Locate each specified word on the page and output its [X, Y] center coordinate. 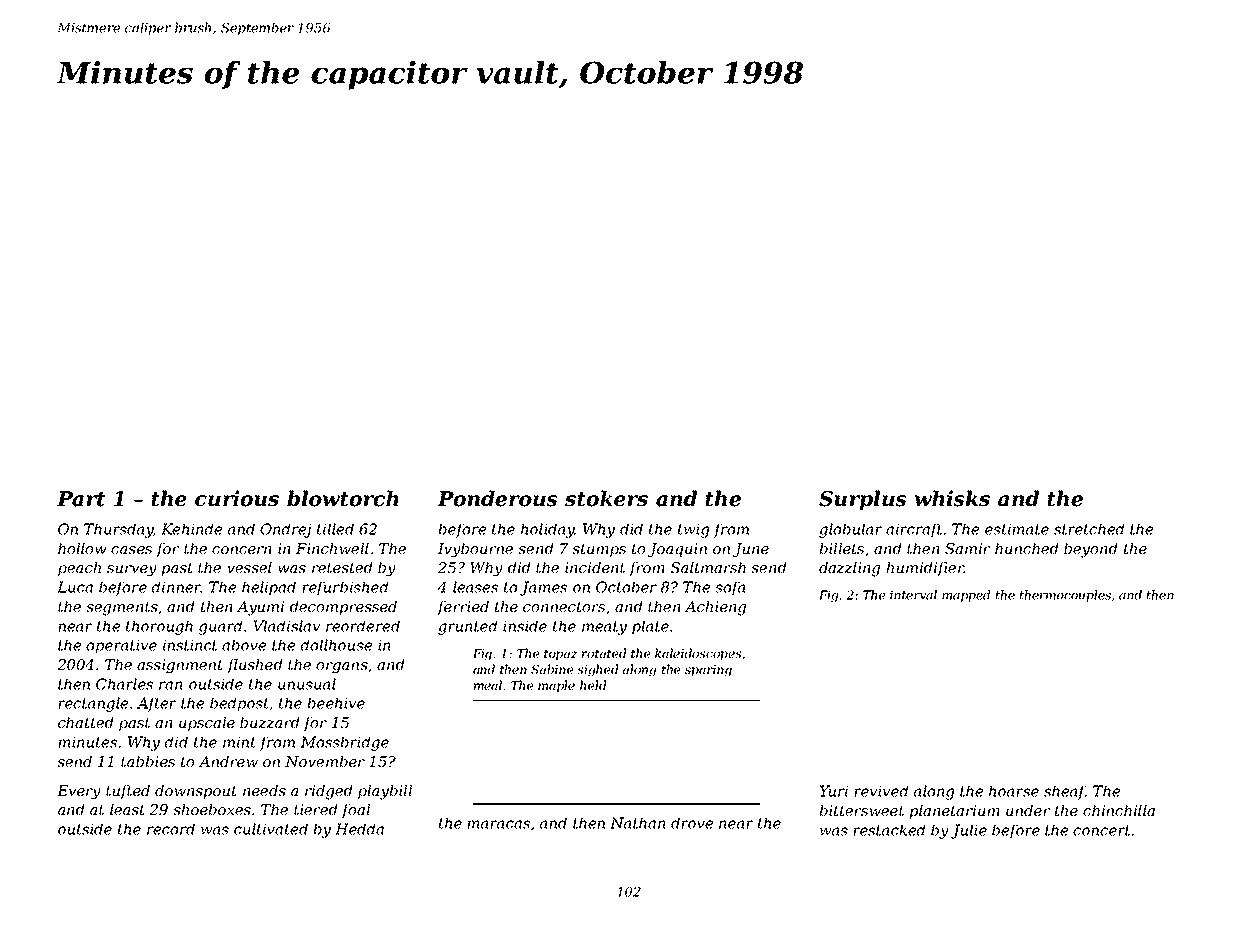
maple [556, 686]
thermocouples [1065, 596]
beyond [1091, 550]
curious [237, 498]
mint [239, 742]
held [593, 685]
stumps [599, 550]
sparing [708, 671]
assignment [180, 666]
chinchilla [1119, 810]
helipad [269, 588]
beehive [336, 703]
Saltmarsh [708, 567]
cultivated [271, 829]
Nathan [638, 823]
